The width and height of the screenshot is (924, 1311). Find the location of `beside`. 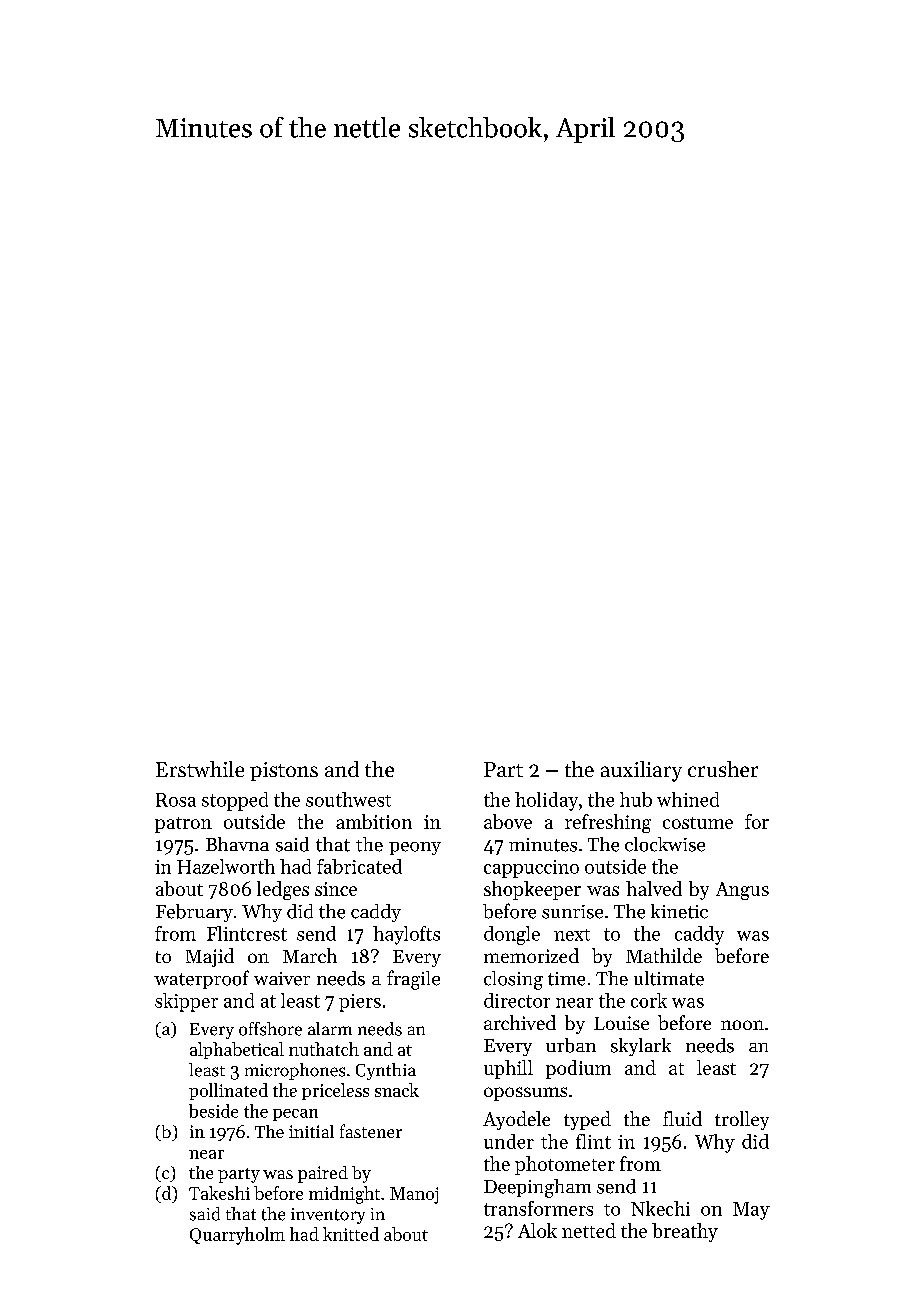

beside is located at coordinates (213, 1111).
